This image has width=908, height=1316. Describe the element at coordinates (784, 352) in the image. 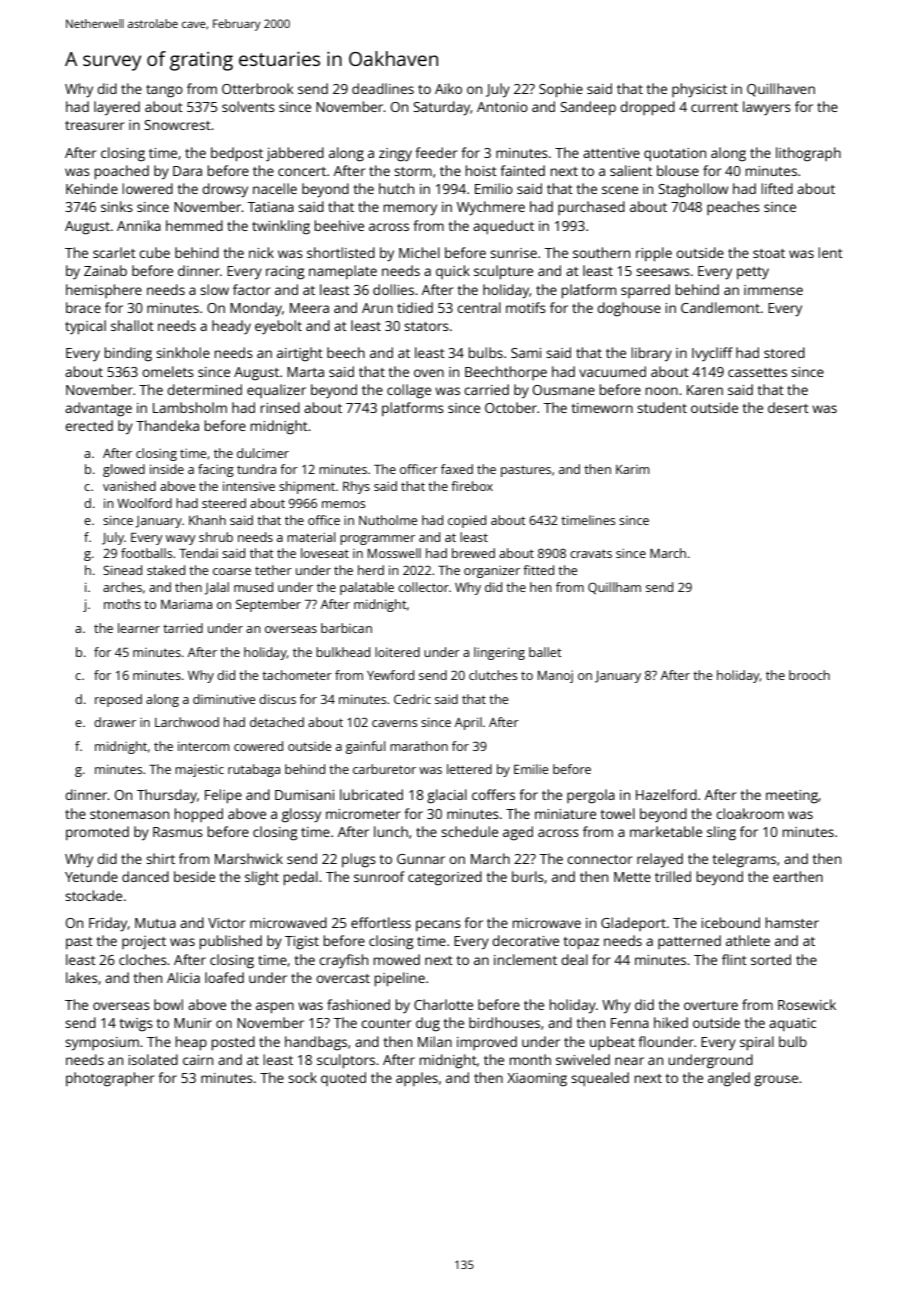

I see `stored` at that location.
